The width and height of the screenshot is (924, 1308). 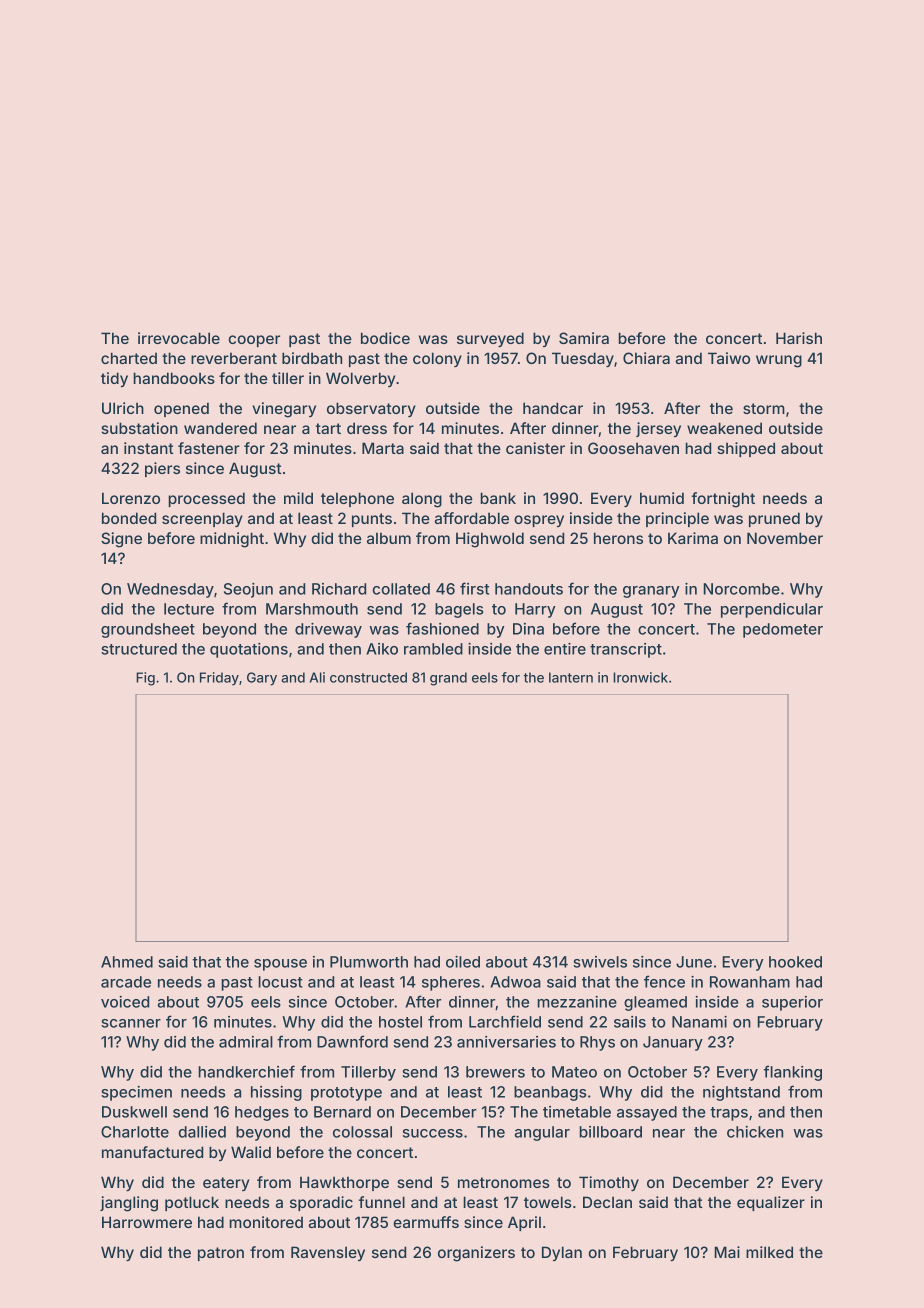 What do you see at coordinates (221, 1254) in the screenshot?
I see `patron` at bounding box center [221, 1254].
